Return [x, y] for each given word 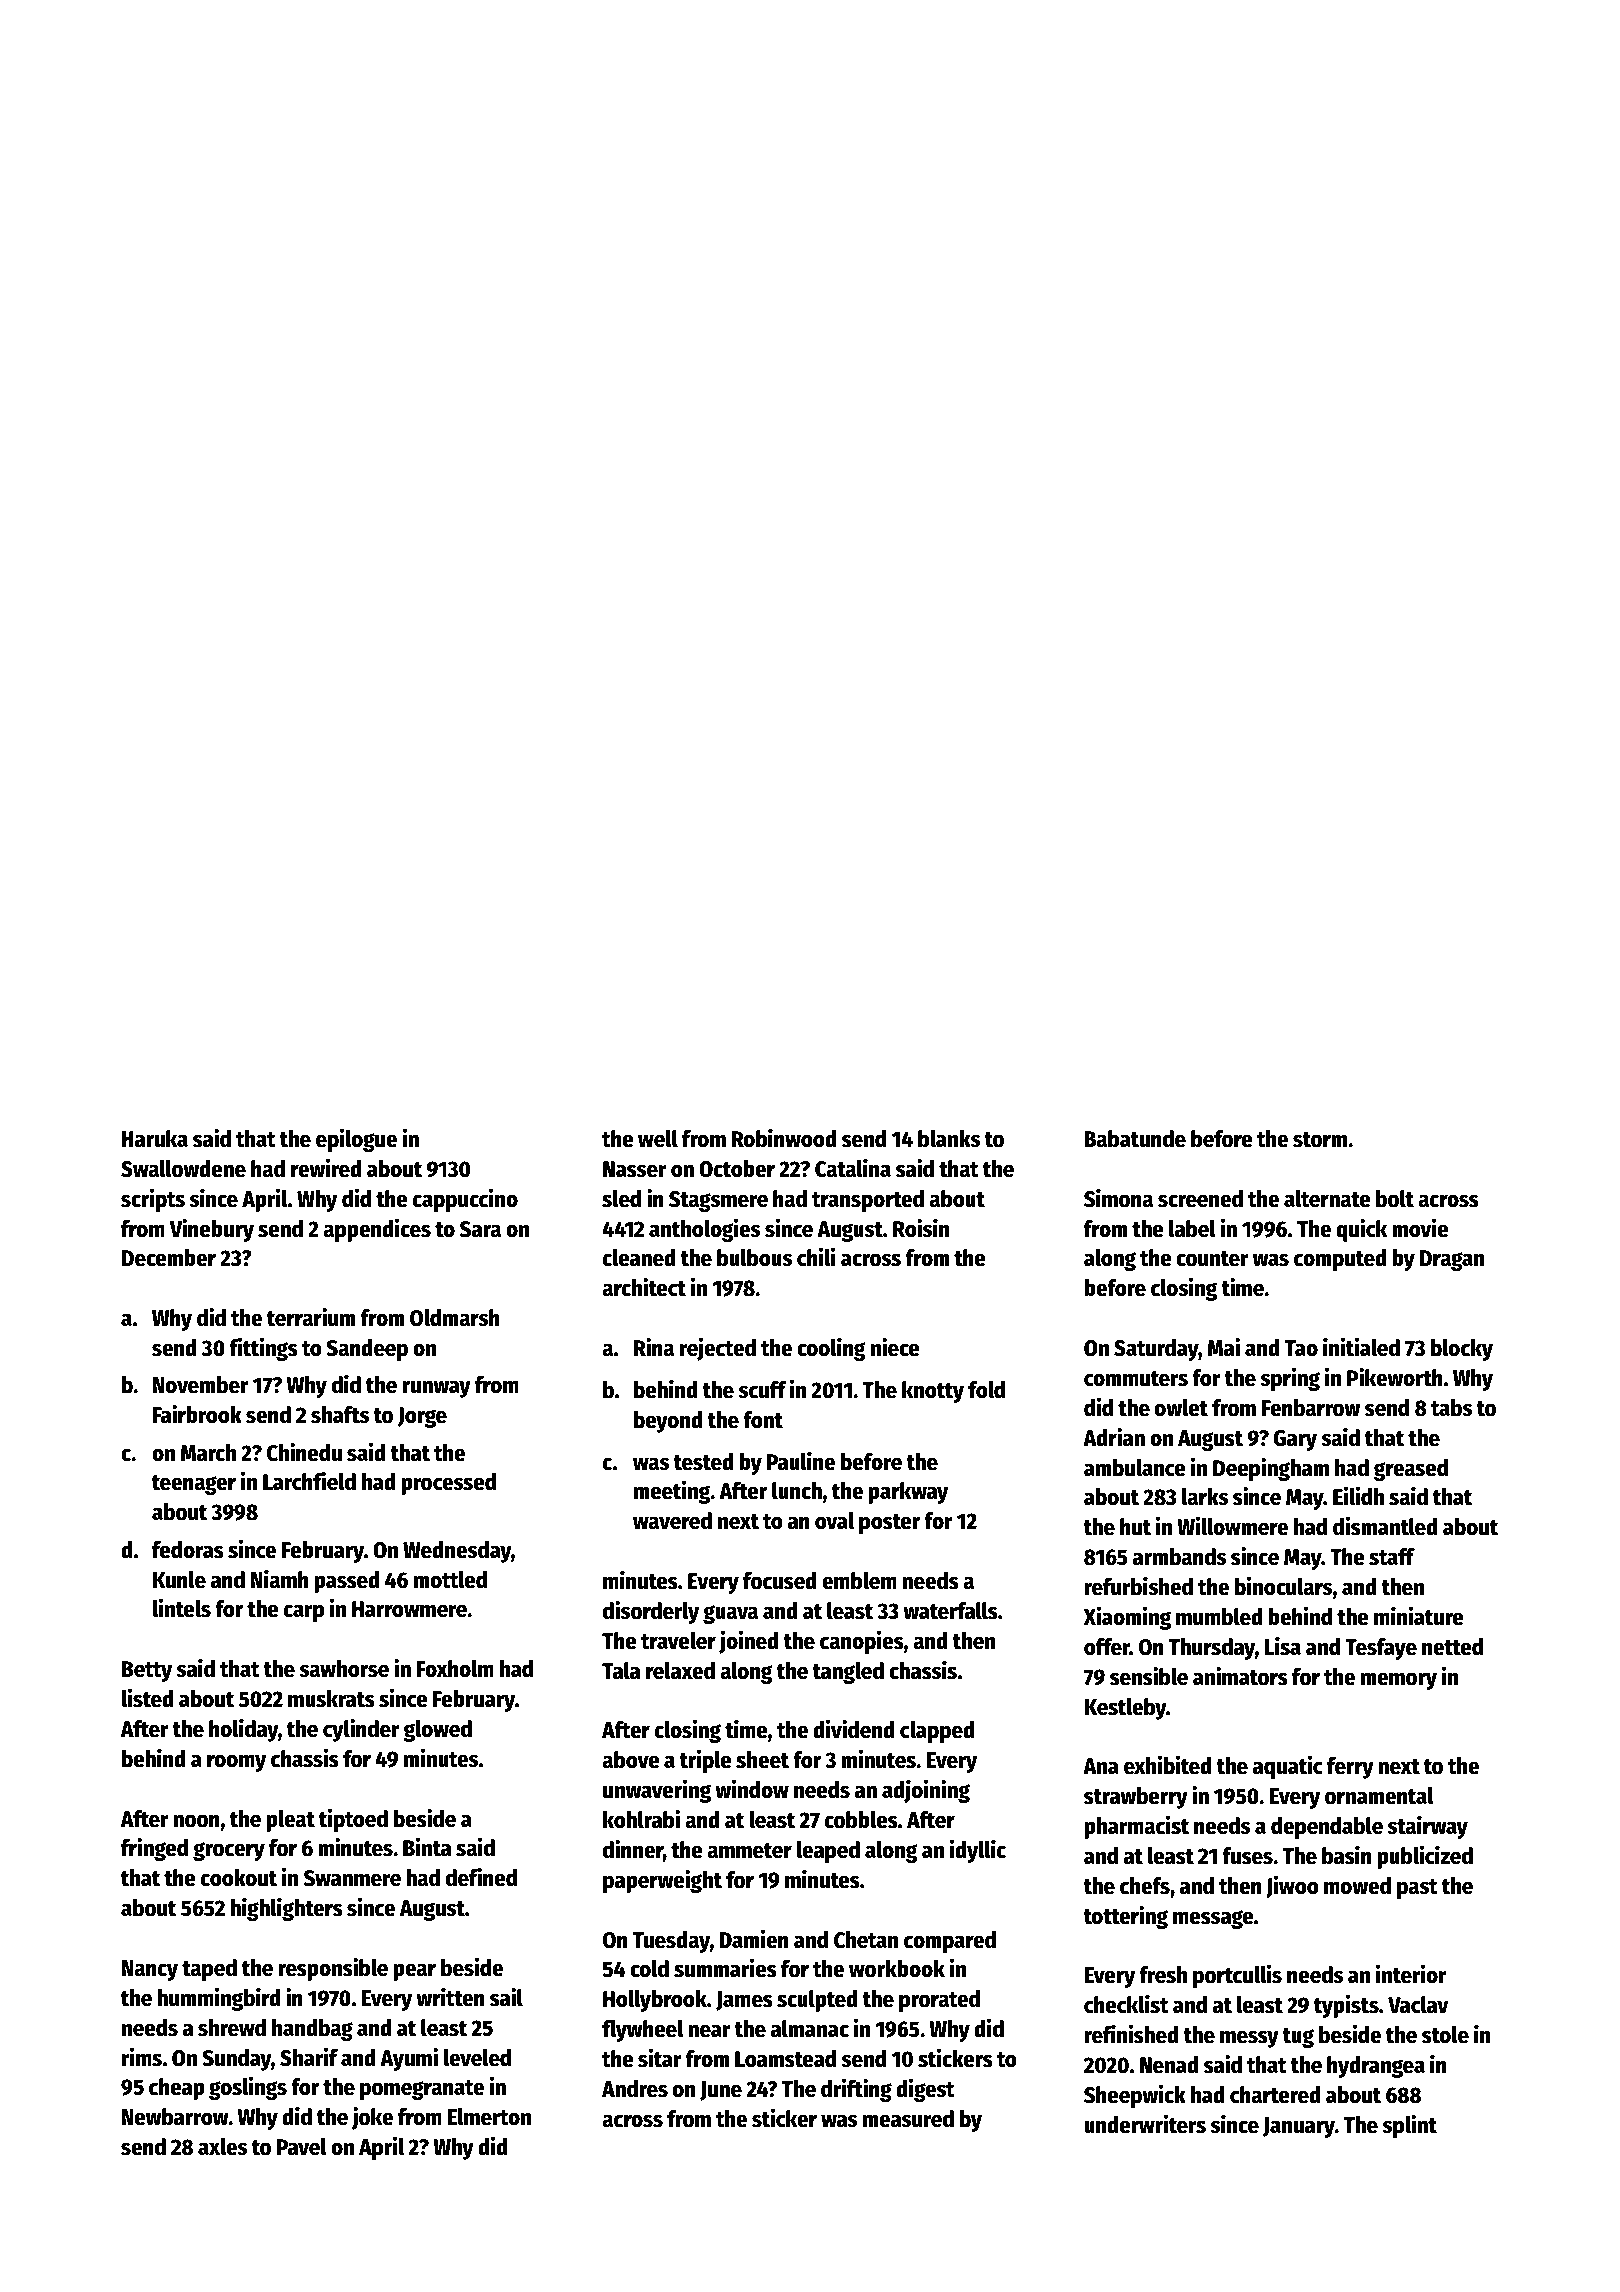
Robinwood [784, 1138]
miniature [1419, 1616]
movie [1420, 1228]
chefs [1145, 1886]
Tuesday [671, 1942]
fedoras [188, 1550]
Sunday [236, 2060]
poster [889, 1524]
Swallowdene [183, 1169]
